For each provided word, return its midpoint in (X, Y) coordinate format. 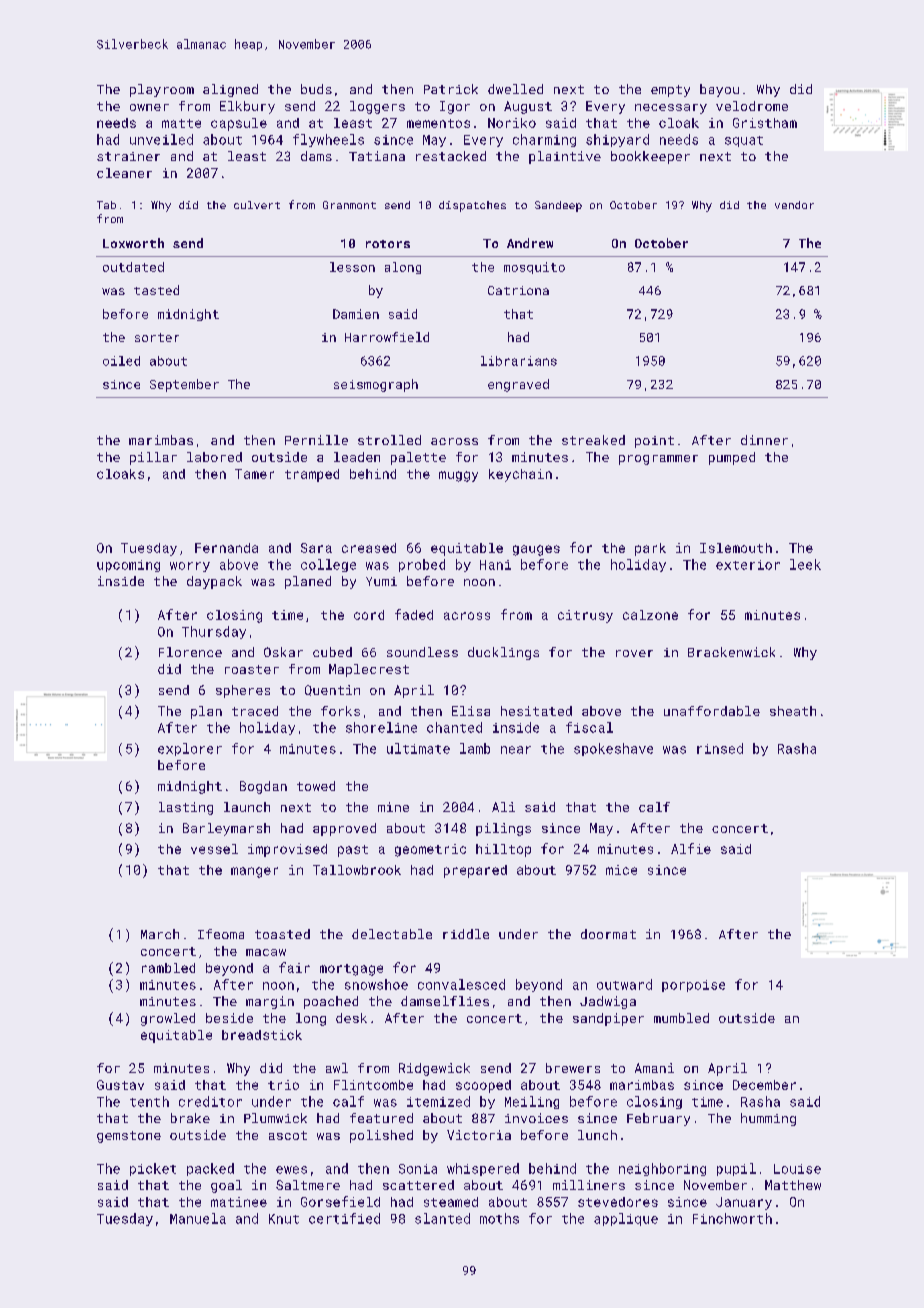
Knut (284, 1219)
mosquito (534, 268)
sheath (793, 711)
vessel (214, 849)
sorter (157, 337)
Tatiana (377, 156)
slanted (442, 1218)
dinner (764, 440)
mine (393, 807)
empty (670, 91)
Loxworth (133, 243)
